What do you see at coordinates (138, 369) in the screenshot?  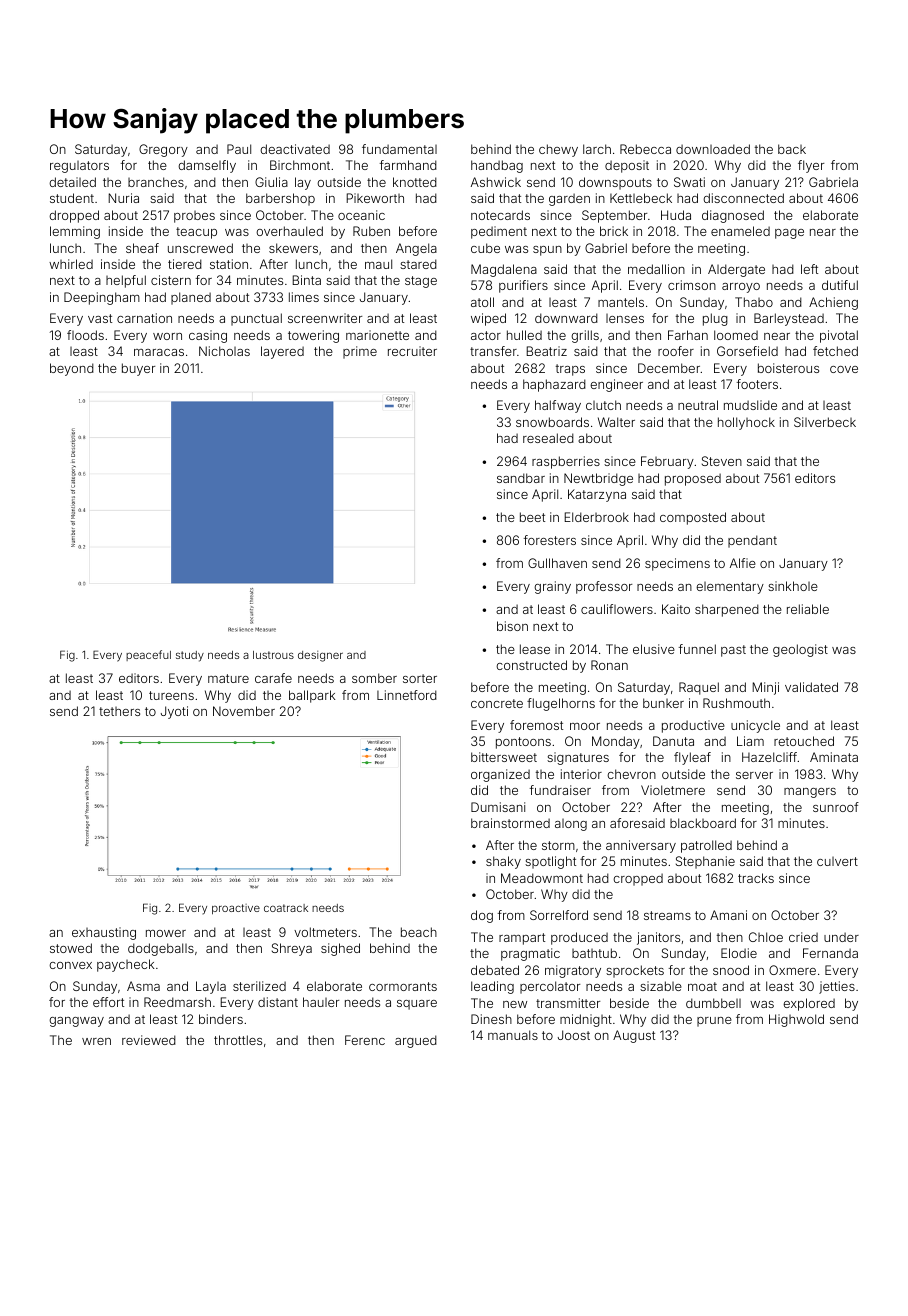 I see `buyer` at bounding box center [138, 369].
